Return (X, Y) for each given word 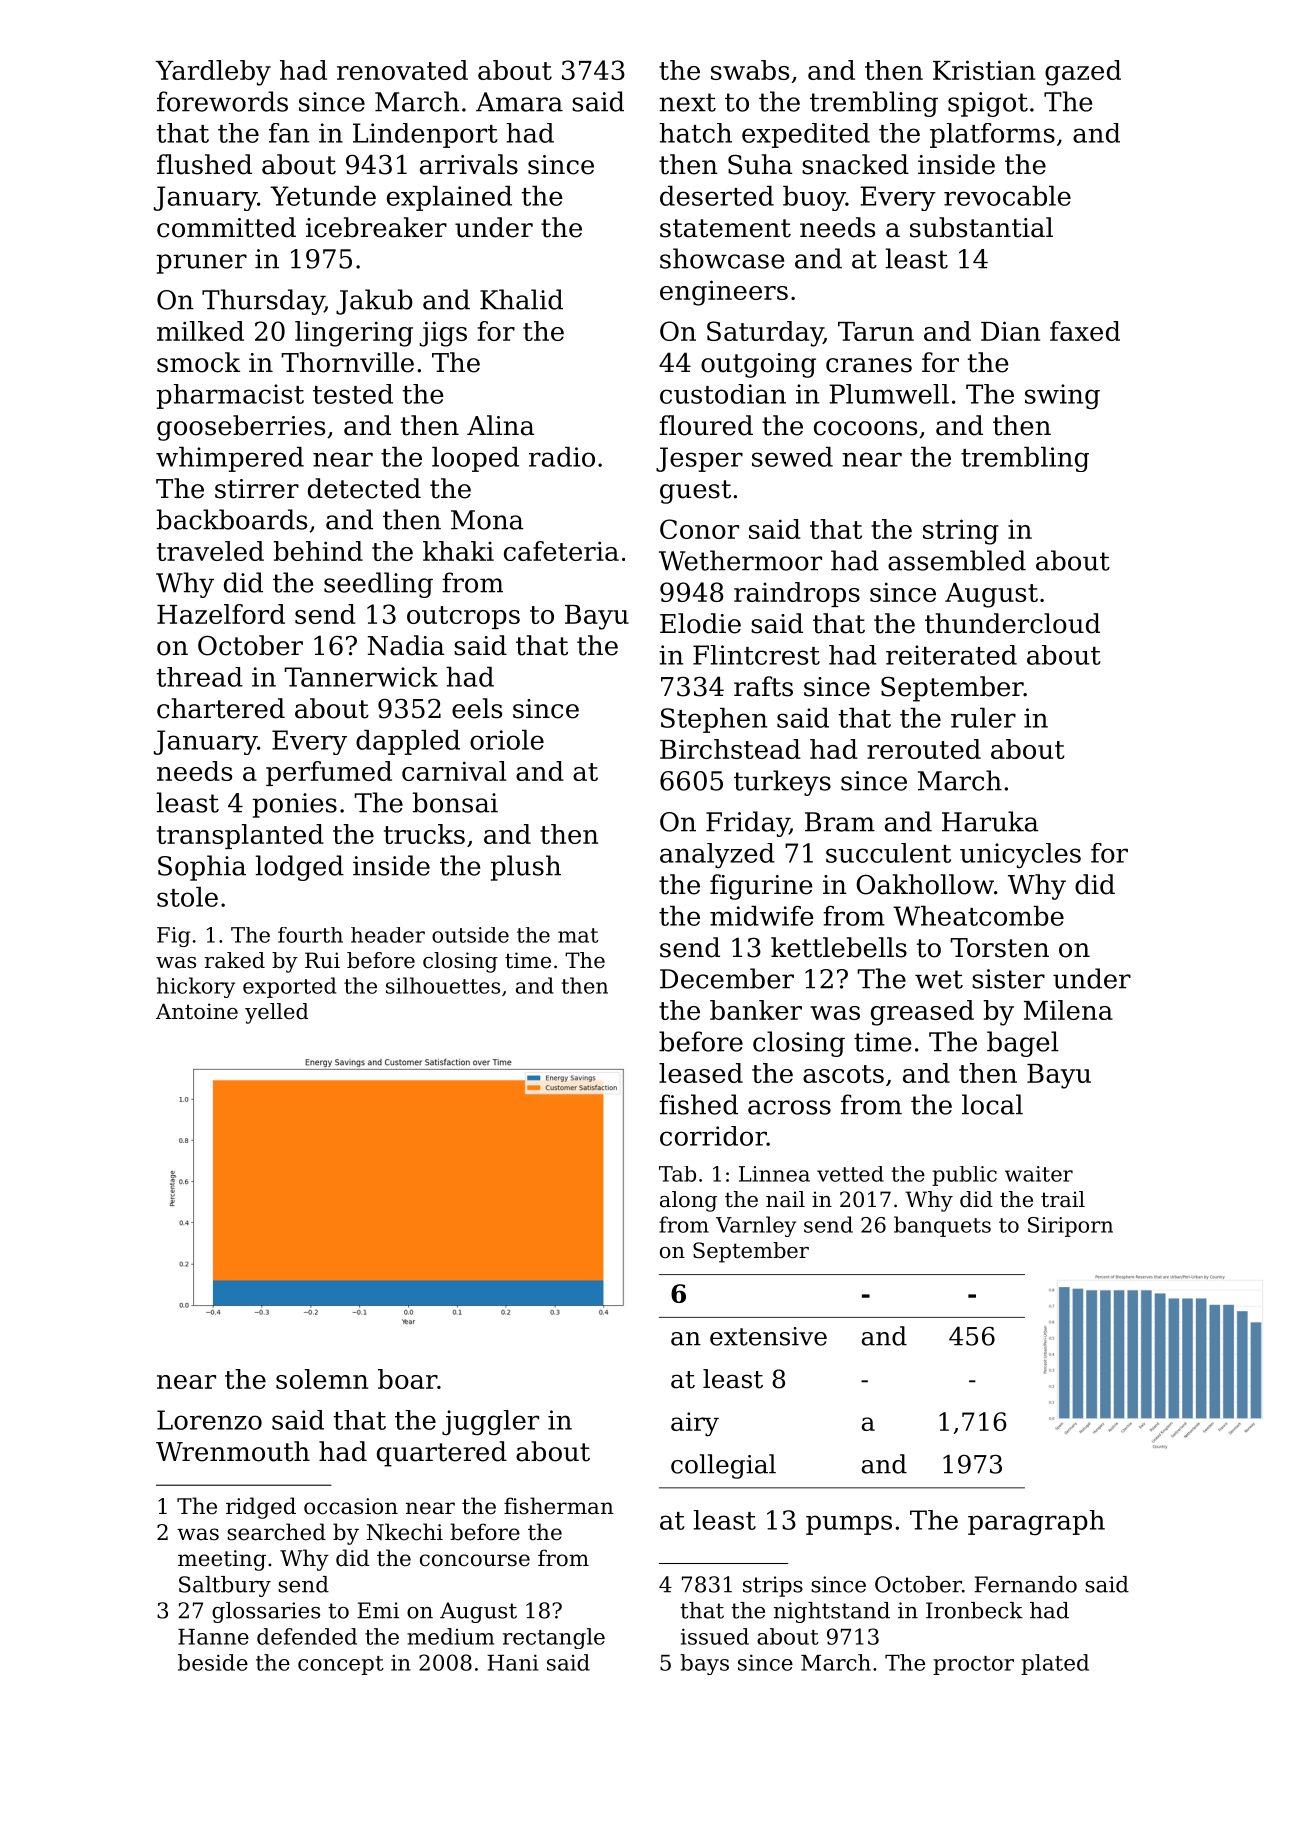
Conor (699, 529)
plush (525, 868)
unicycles (1020, 855)
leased (701, 1073)
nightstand (832, 1612)
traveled (210, 551)
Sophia (202, 868)
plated (1055, 1664)
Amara (519, 102)
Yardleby (213, 73)
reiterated (951, 655)
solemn (322, 1379)
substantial (981, 227)
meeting (222, 1560)
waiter (1039, 1174)
